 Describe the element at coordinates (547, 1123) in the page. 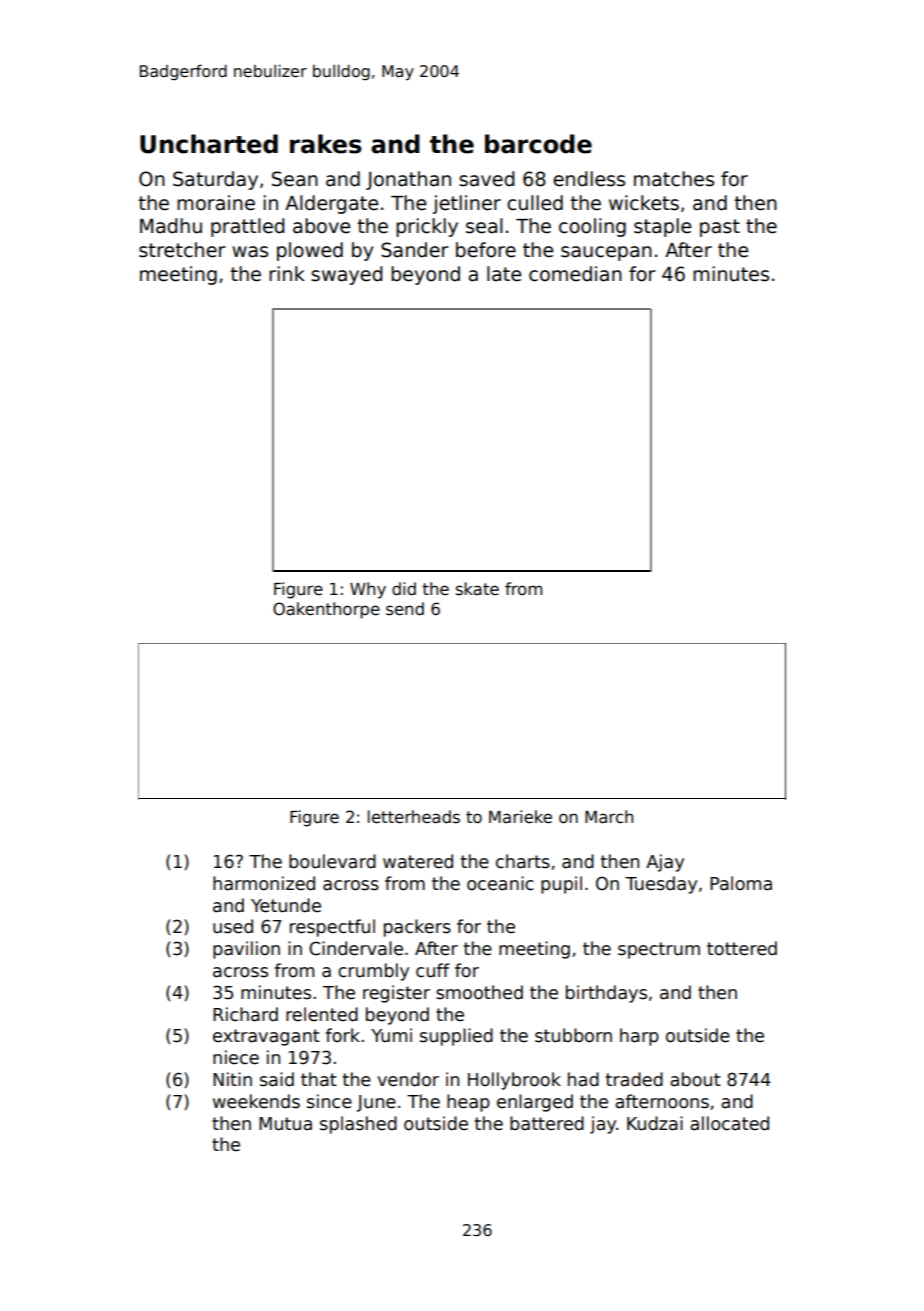

I see `battered` at that location.
